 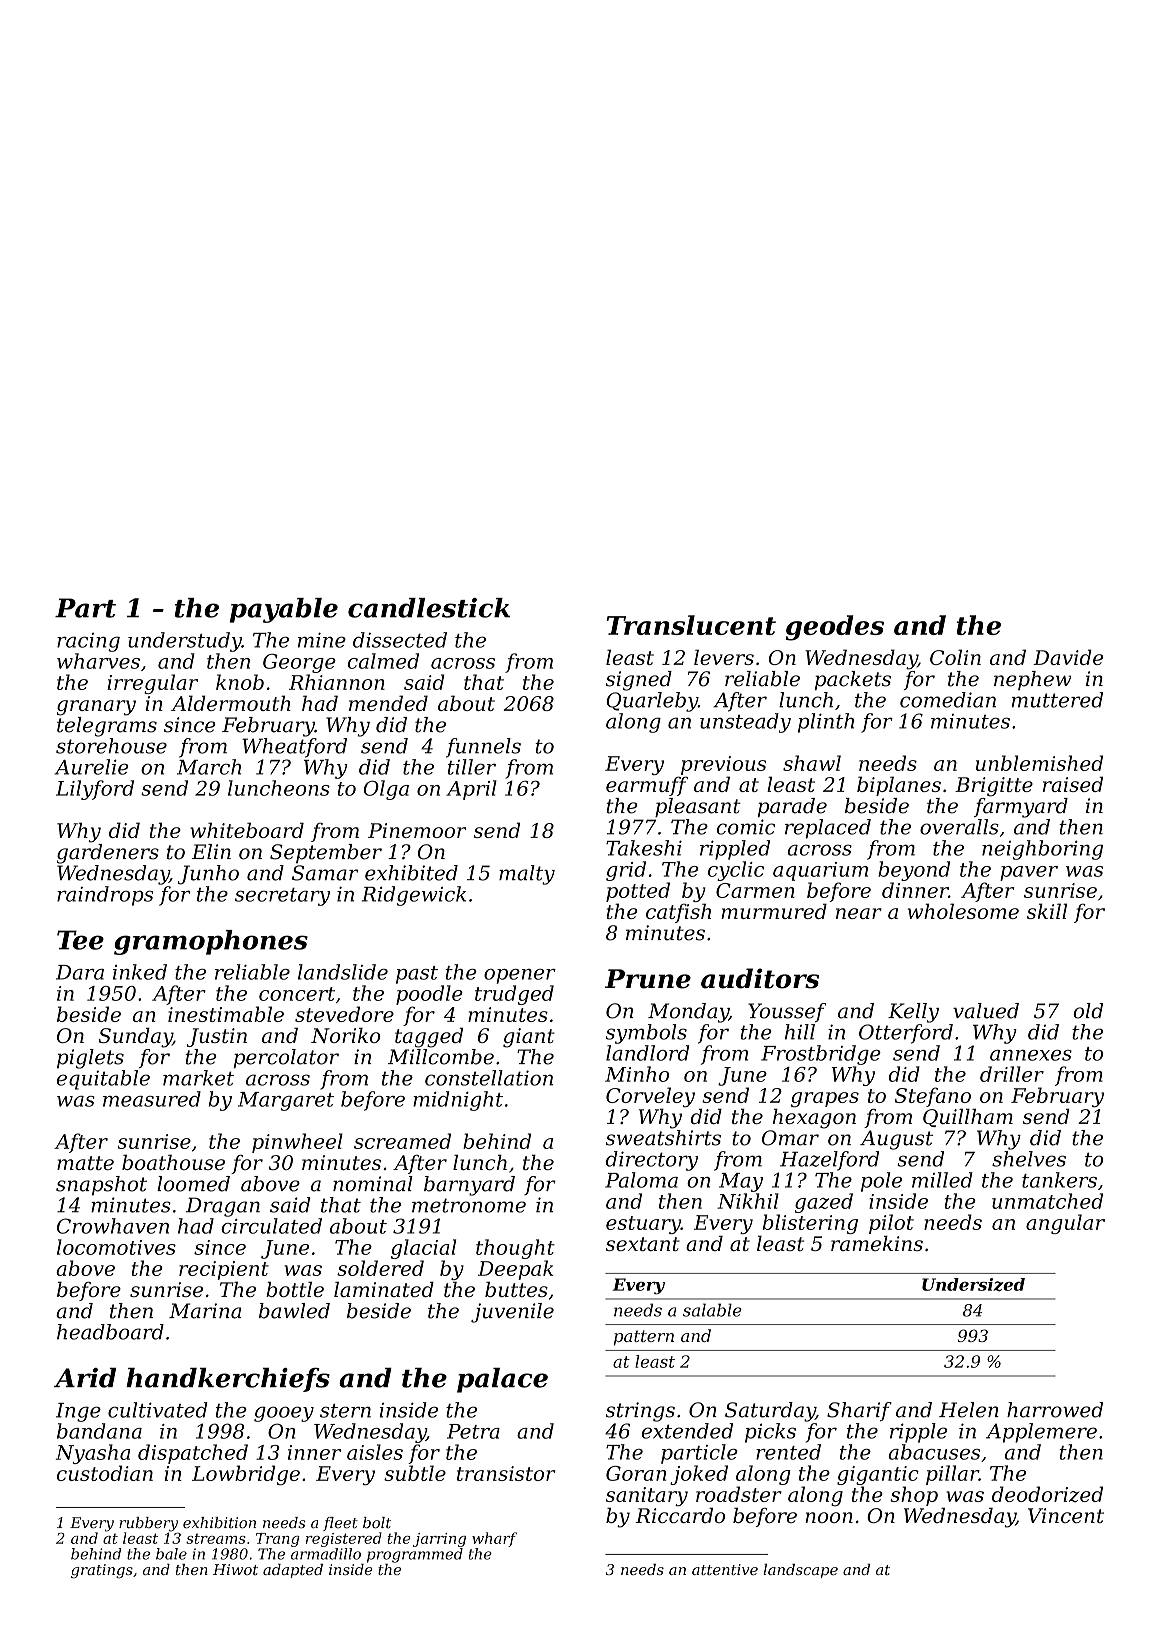 What do you see at coordinates (1068, 657) in the screenshot?
I see `Davide` at bounding box center [1068, 657].
